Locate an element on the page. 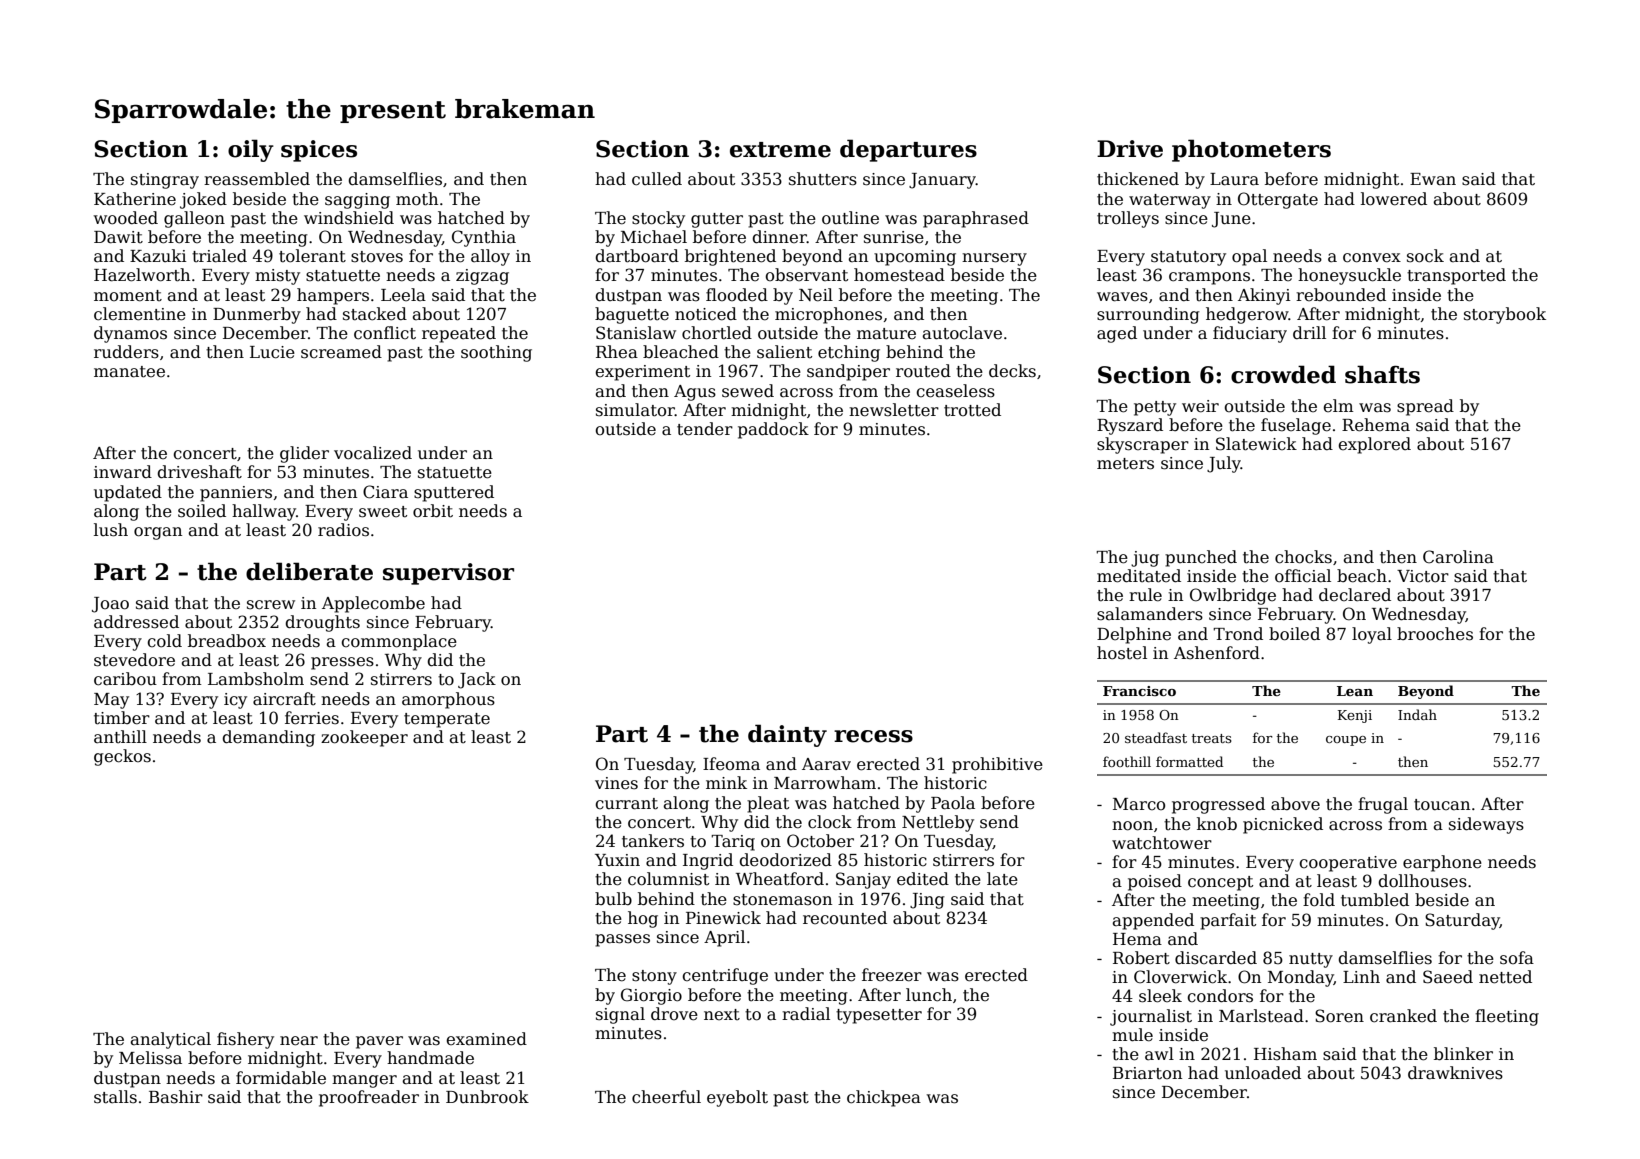 The image size is (1640, 1159). Paola is located at coordinates (953, 803).
